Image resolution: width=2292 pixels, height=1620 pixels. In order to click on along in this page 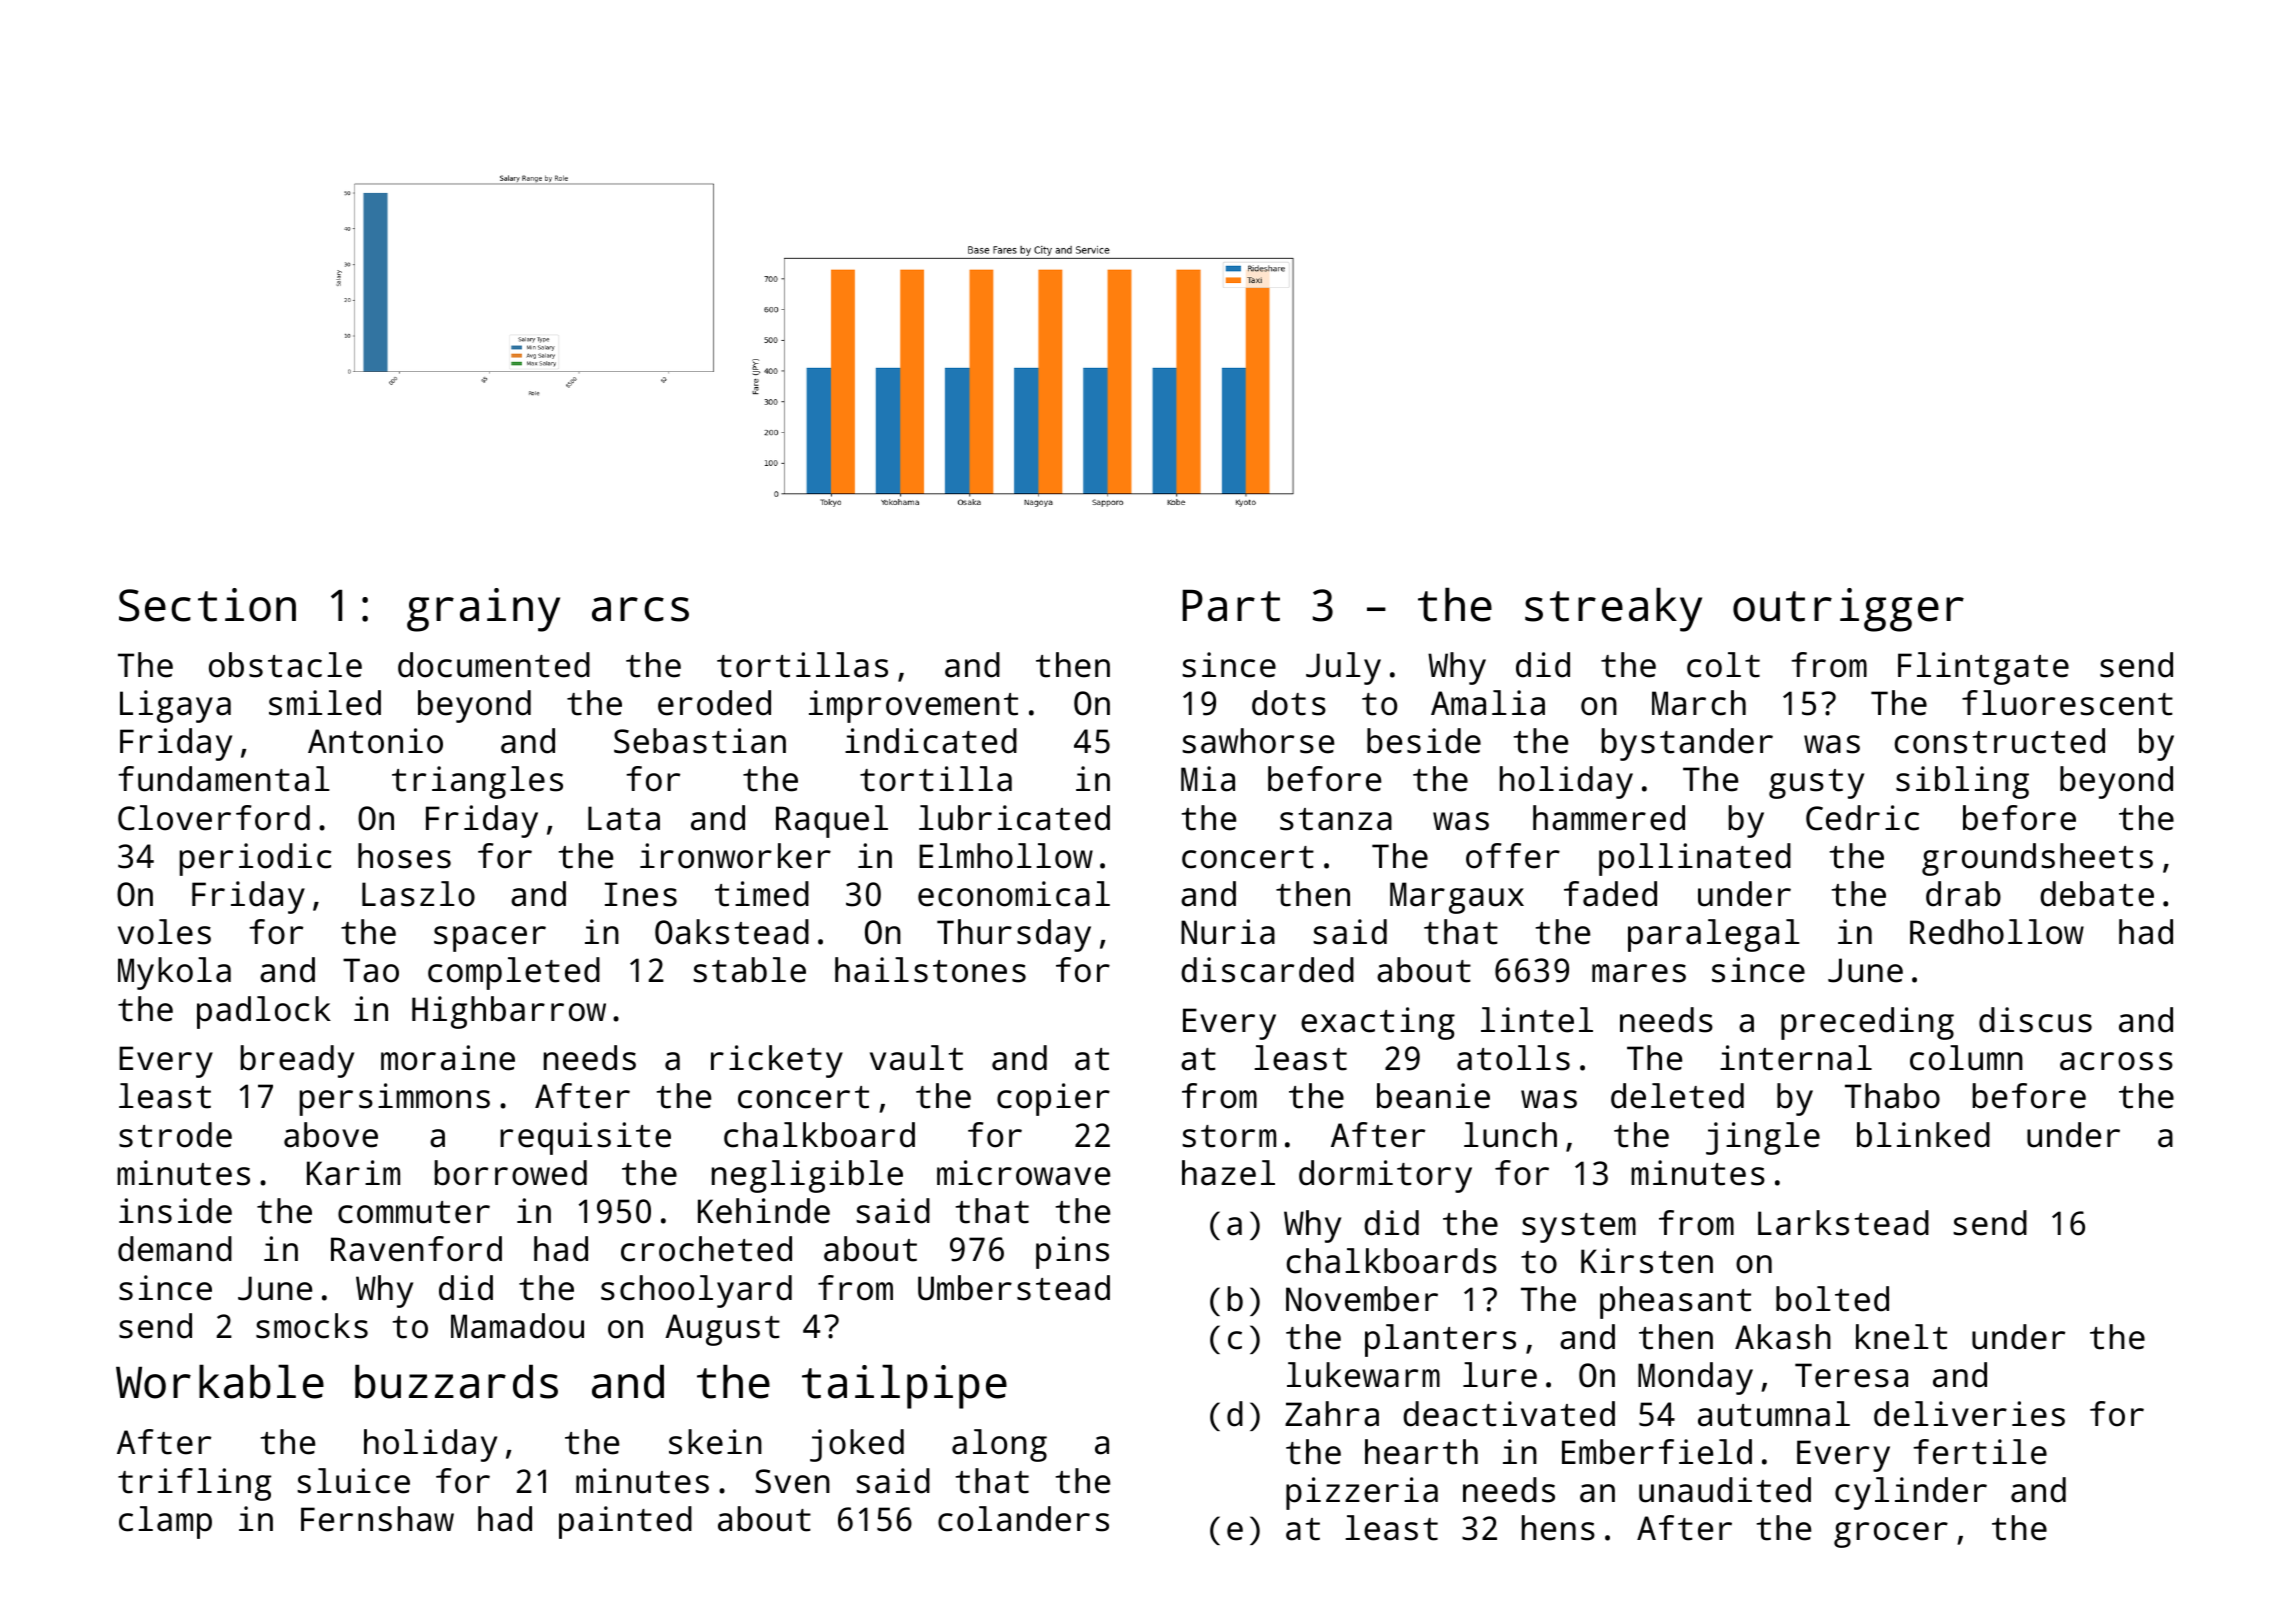, I will do `click(999, 1445)`.
